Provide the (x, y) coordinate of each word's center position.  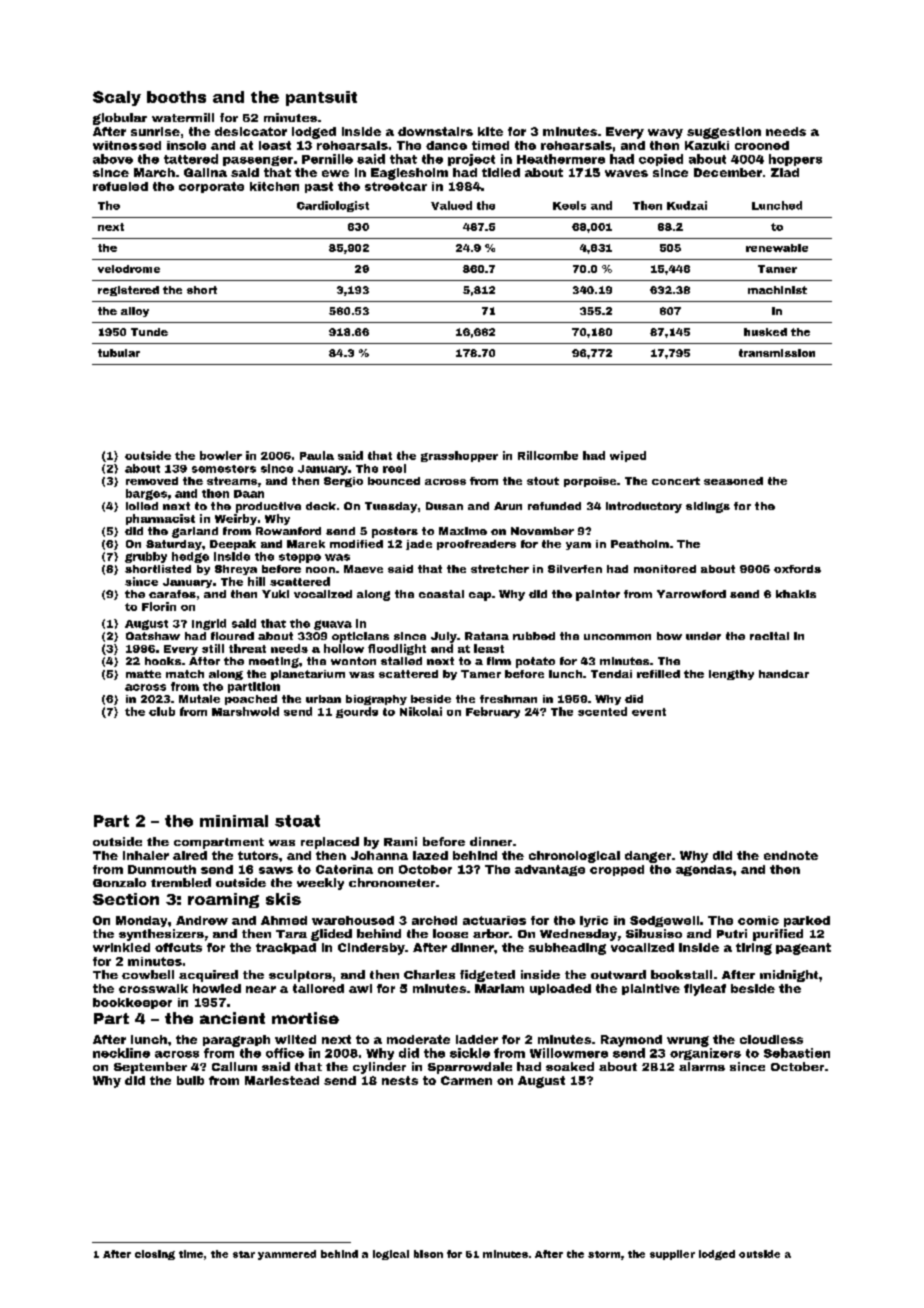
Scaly (117, 98)
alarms (702, 1066)
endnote (791, 855)
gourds (357, 712)
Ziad (785, 172)
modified (356, 544)
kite (490, 131)
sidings (708, 507)
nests (400, 1080)
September (150, 1068)
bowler (221, 455)
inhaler (146, 855)
